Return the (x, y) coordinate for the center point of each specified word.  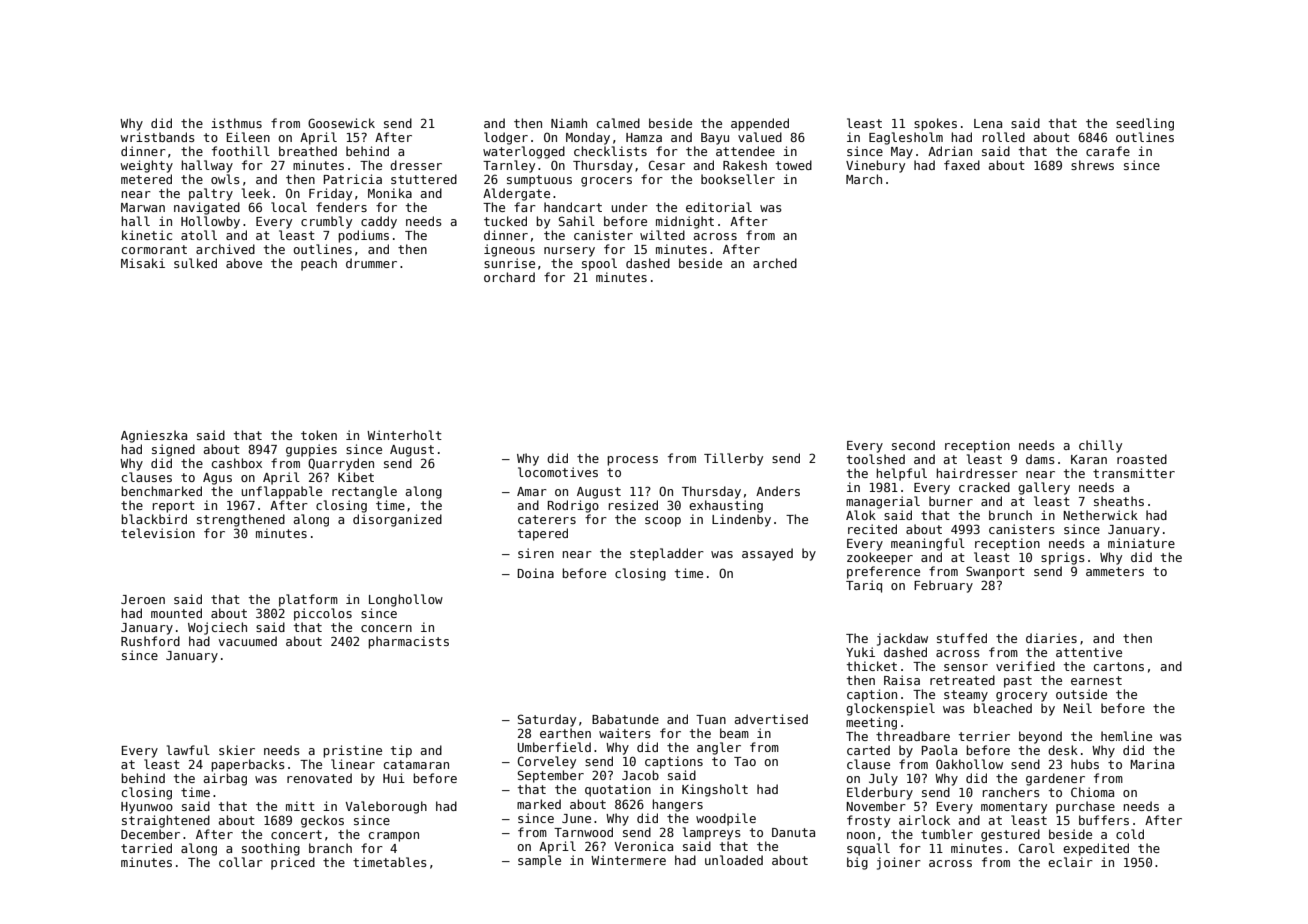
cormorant (154, 249)
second (913, 445)
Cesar (667, 165)
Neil (1077, 708)
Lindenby (741, 520)
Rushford (150, 641)
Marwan (143, 207)
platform (308, 600)
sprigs (1063, 558)
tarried (146, 848)
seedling (1145, 124)
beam (734, 733)
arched (775, 263)
